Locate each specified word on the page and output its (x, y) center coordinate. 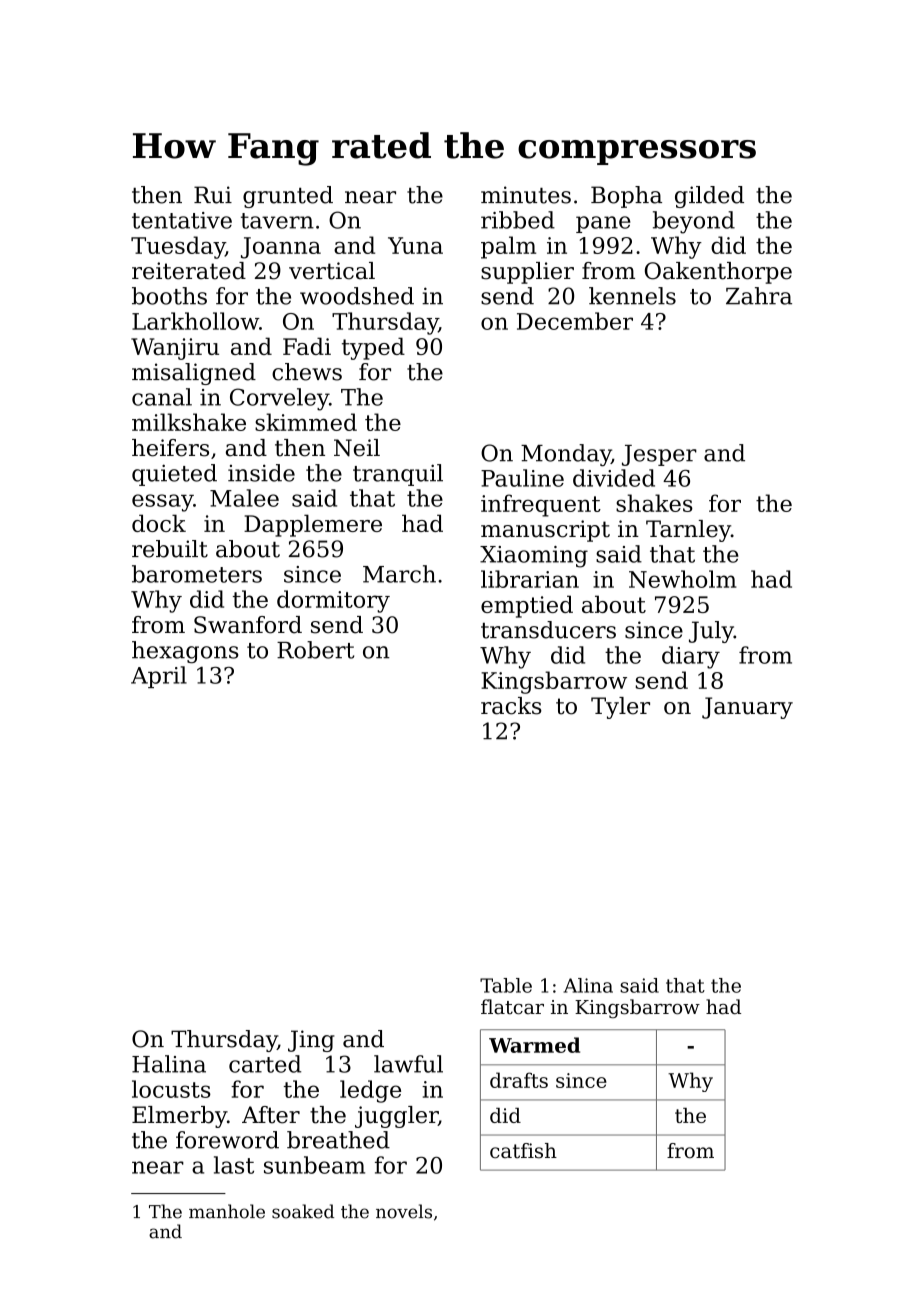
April (159, 677)
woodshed (357, 296)
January (747, 708)
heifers (170, 448)
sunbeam (314, 1165)
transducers (548, 630)
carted (265, 1064)
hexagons (185, 652)
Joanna (281, 248)
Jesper (659, 455)
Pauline (522, 478)
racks (511, 706)
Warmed (534, 1045)
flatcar (512, 1007)
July (711, 632)
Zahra (759, 296)
